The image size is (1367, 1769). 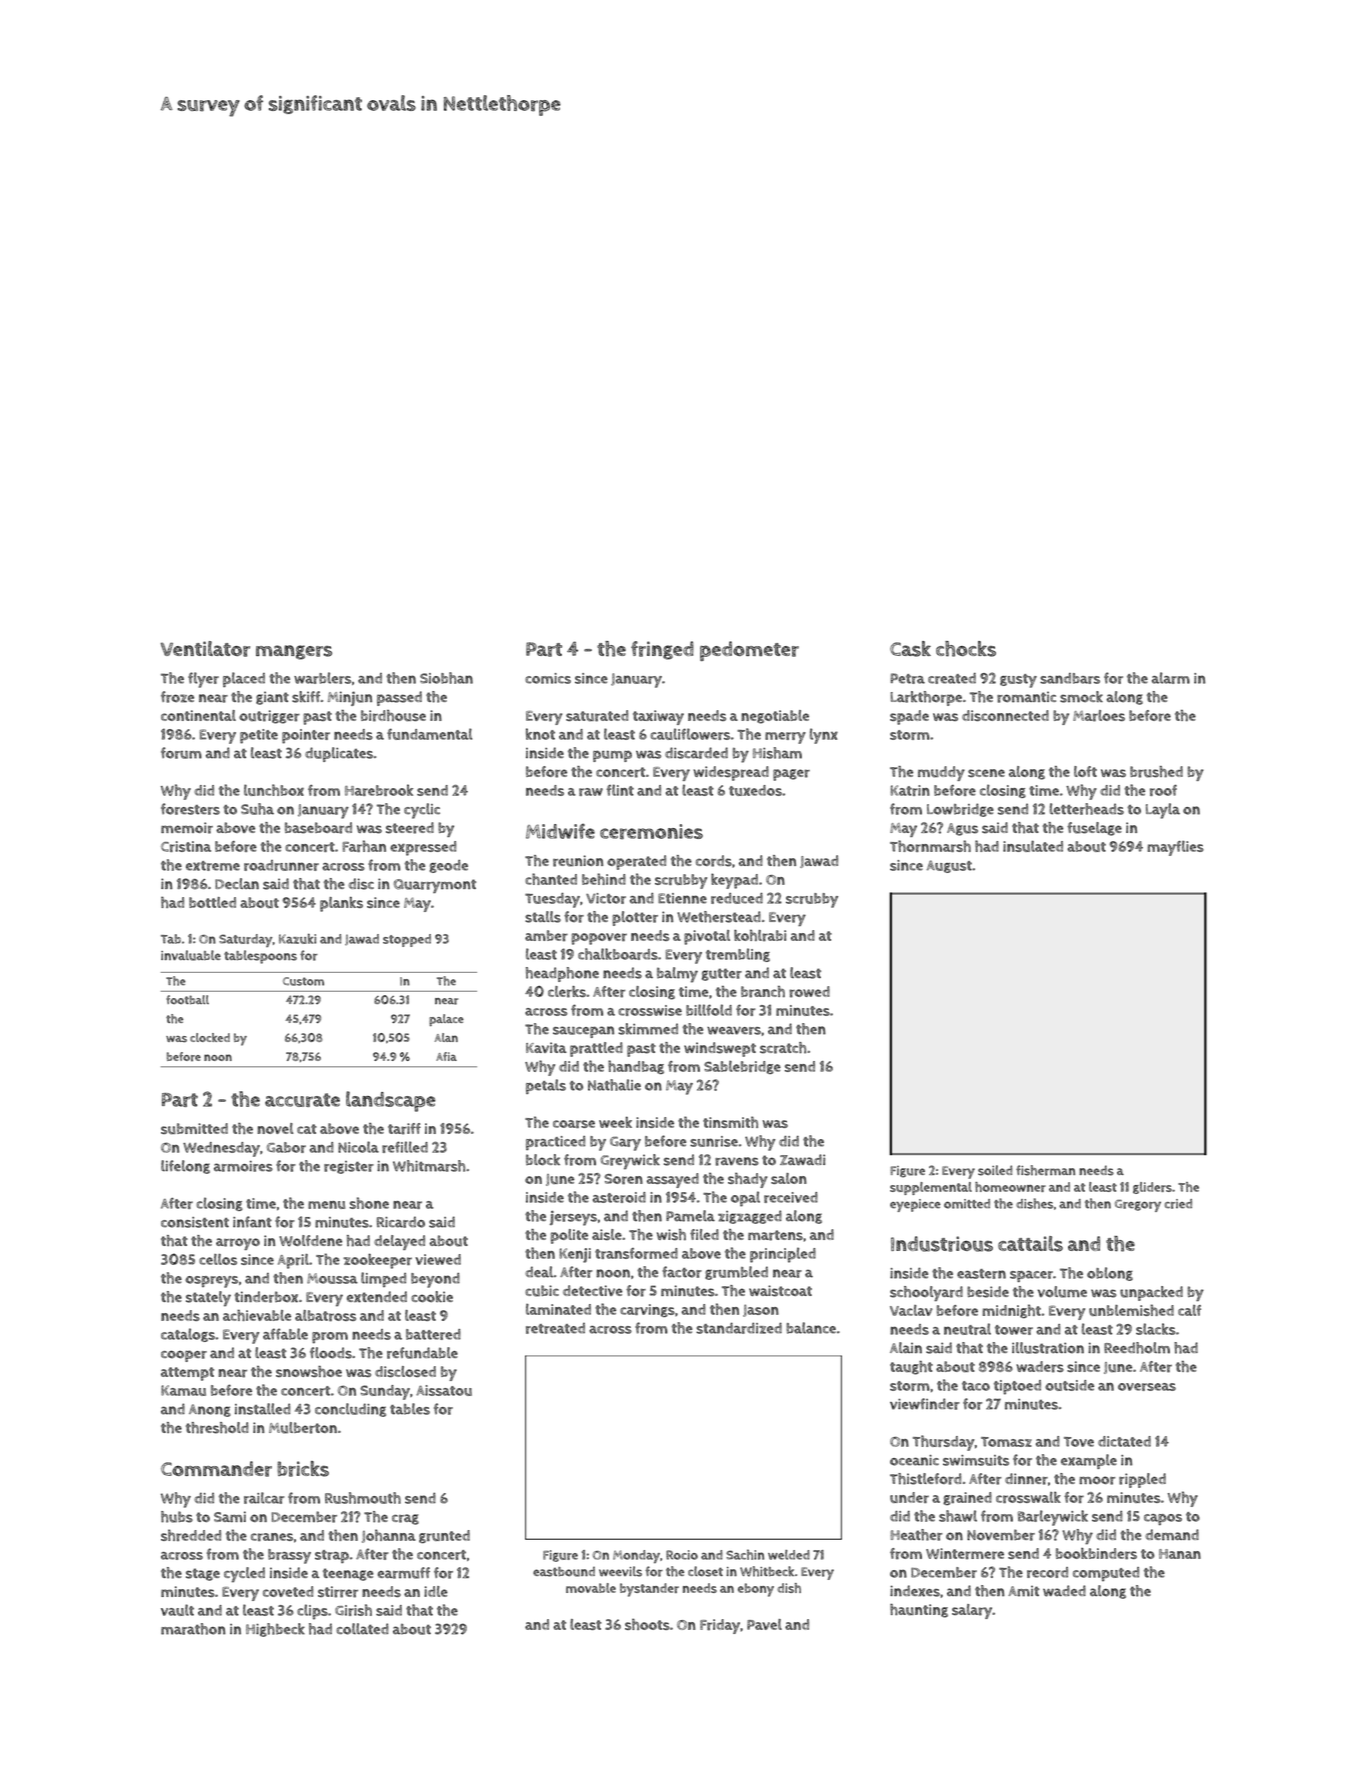 I want to click on grunted, so click(x=444, y=1536).
